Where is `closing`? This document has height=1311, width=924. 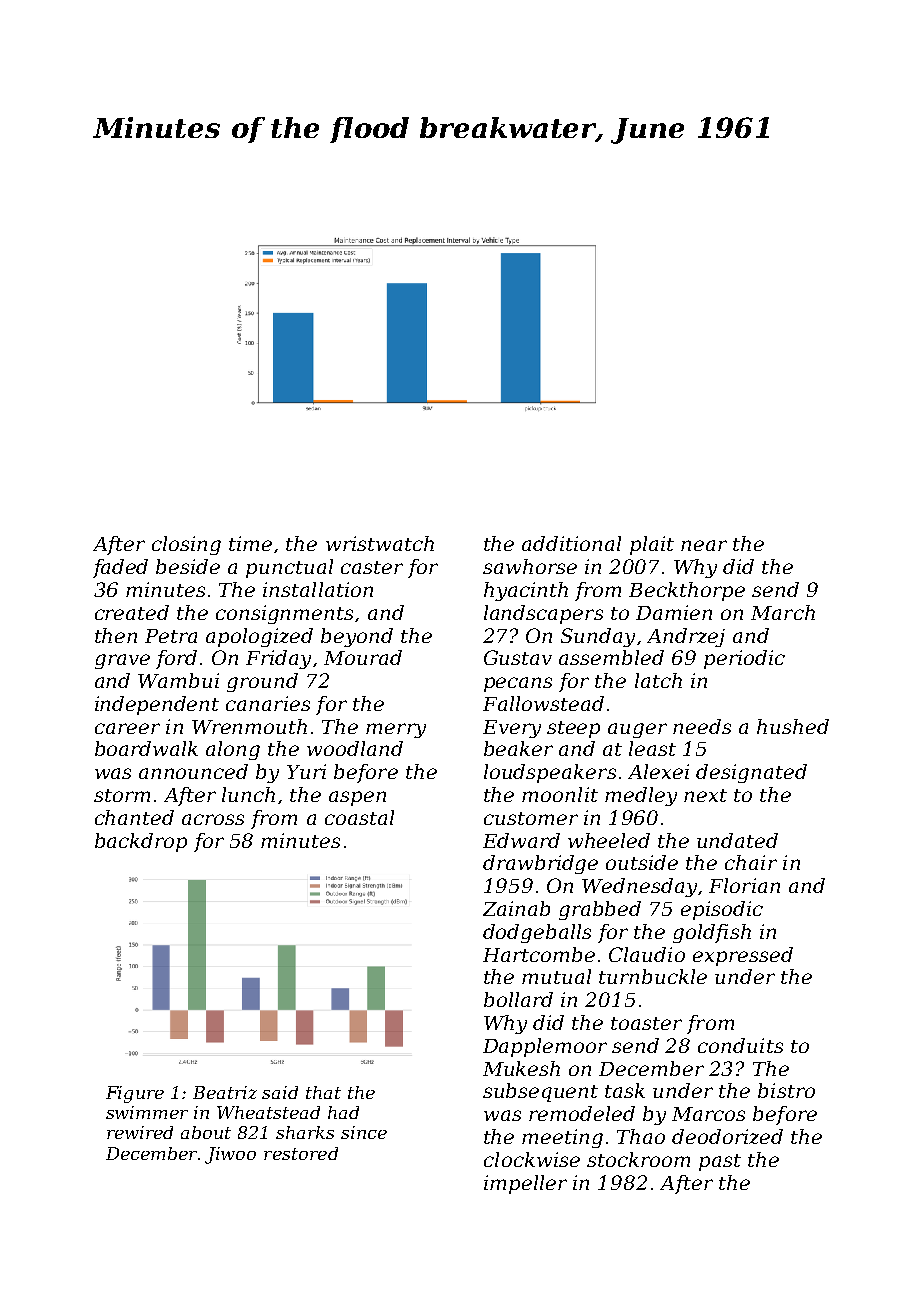 closing is located at coordinates (186, 545).
